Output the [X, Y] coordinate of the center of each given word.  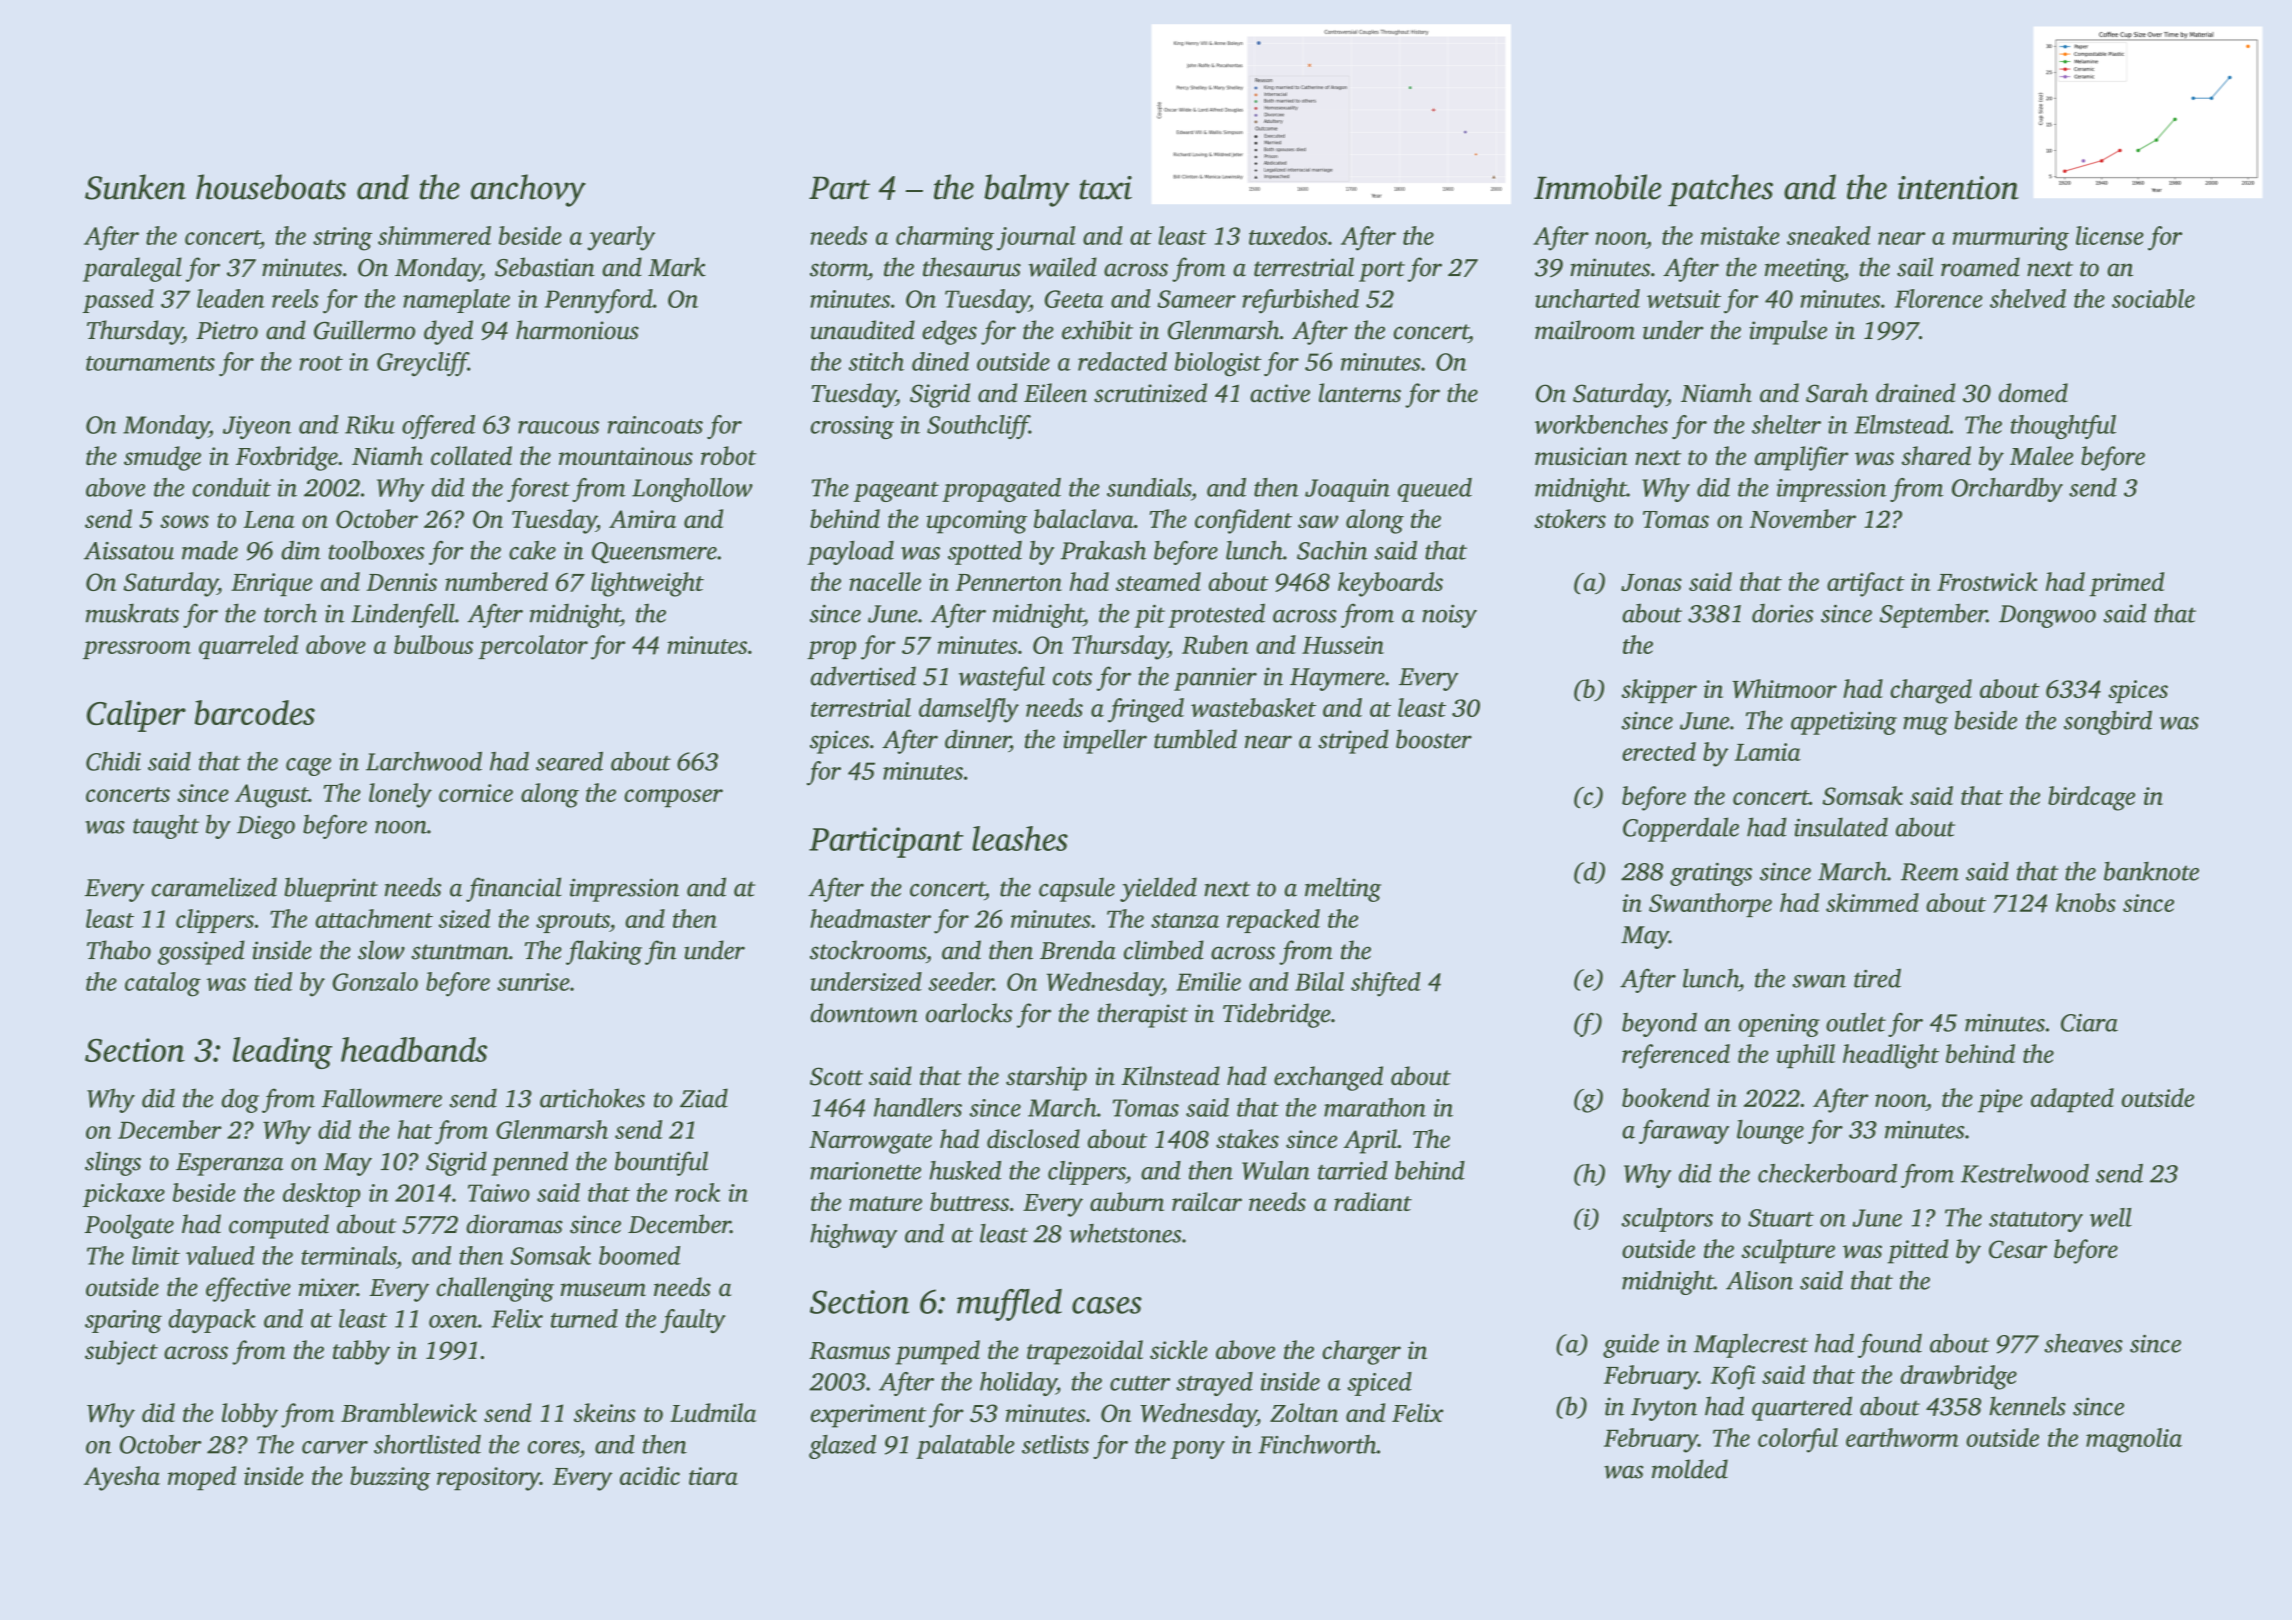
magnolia [2134, 1440]
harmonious [577, 330]
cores [553, 1447]
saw [1318, 521]
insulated [1841, 827]
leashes [1020, 838]
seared [569, 761]
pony [1198, 1450]
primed [2126, 584]
